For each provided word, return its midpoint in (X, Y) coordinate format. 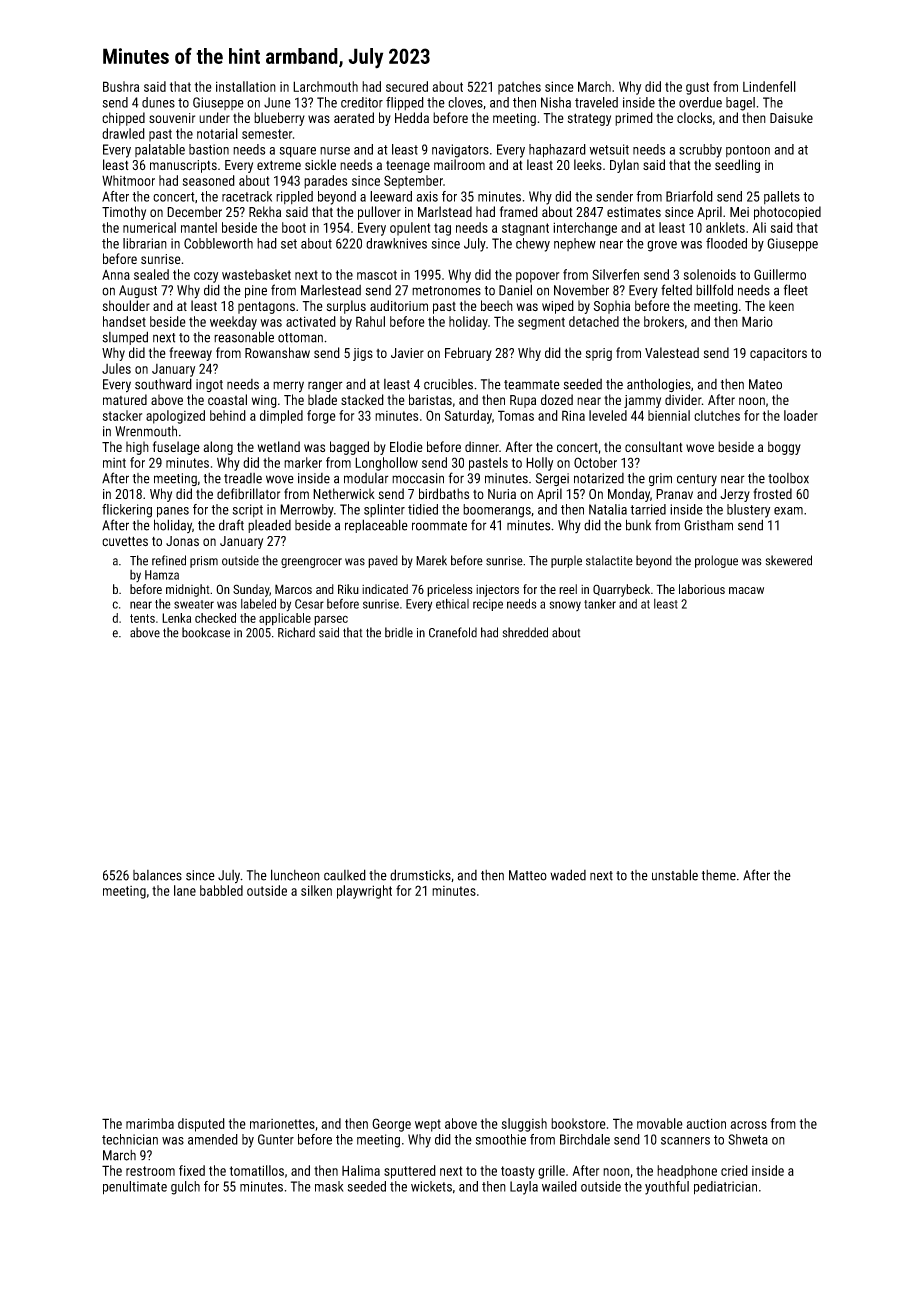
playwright (364, 892)
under (214, 117)
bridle (399, 632)
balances (157, 875)
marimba (150, 1123)
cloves (465, 102)
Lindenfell (769, 86)
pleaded (269, 526)
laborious (702, 589)
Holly (539, 464)
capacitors (778, 354)
